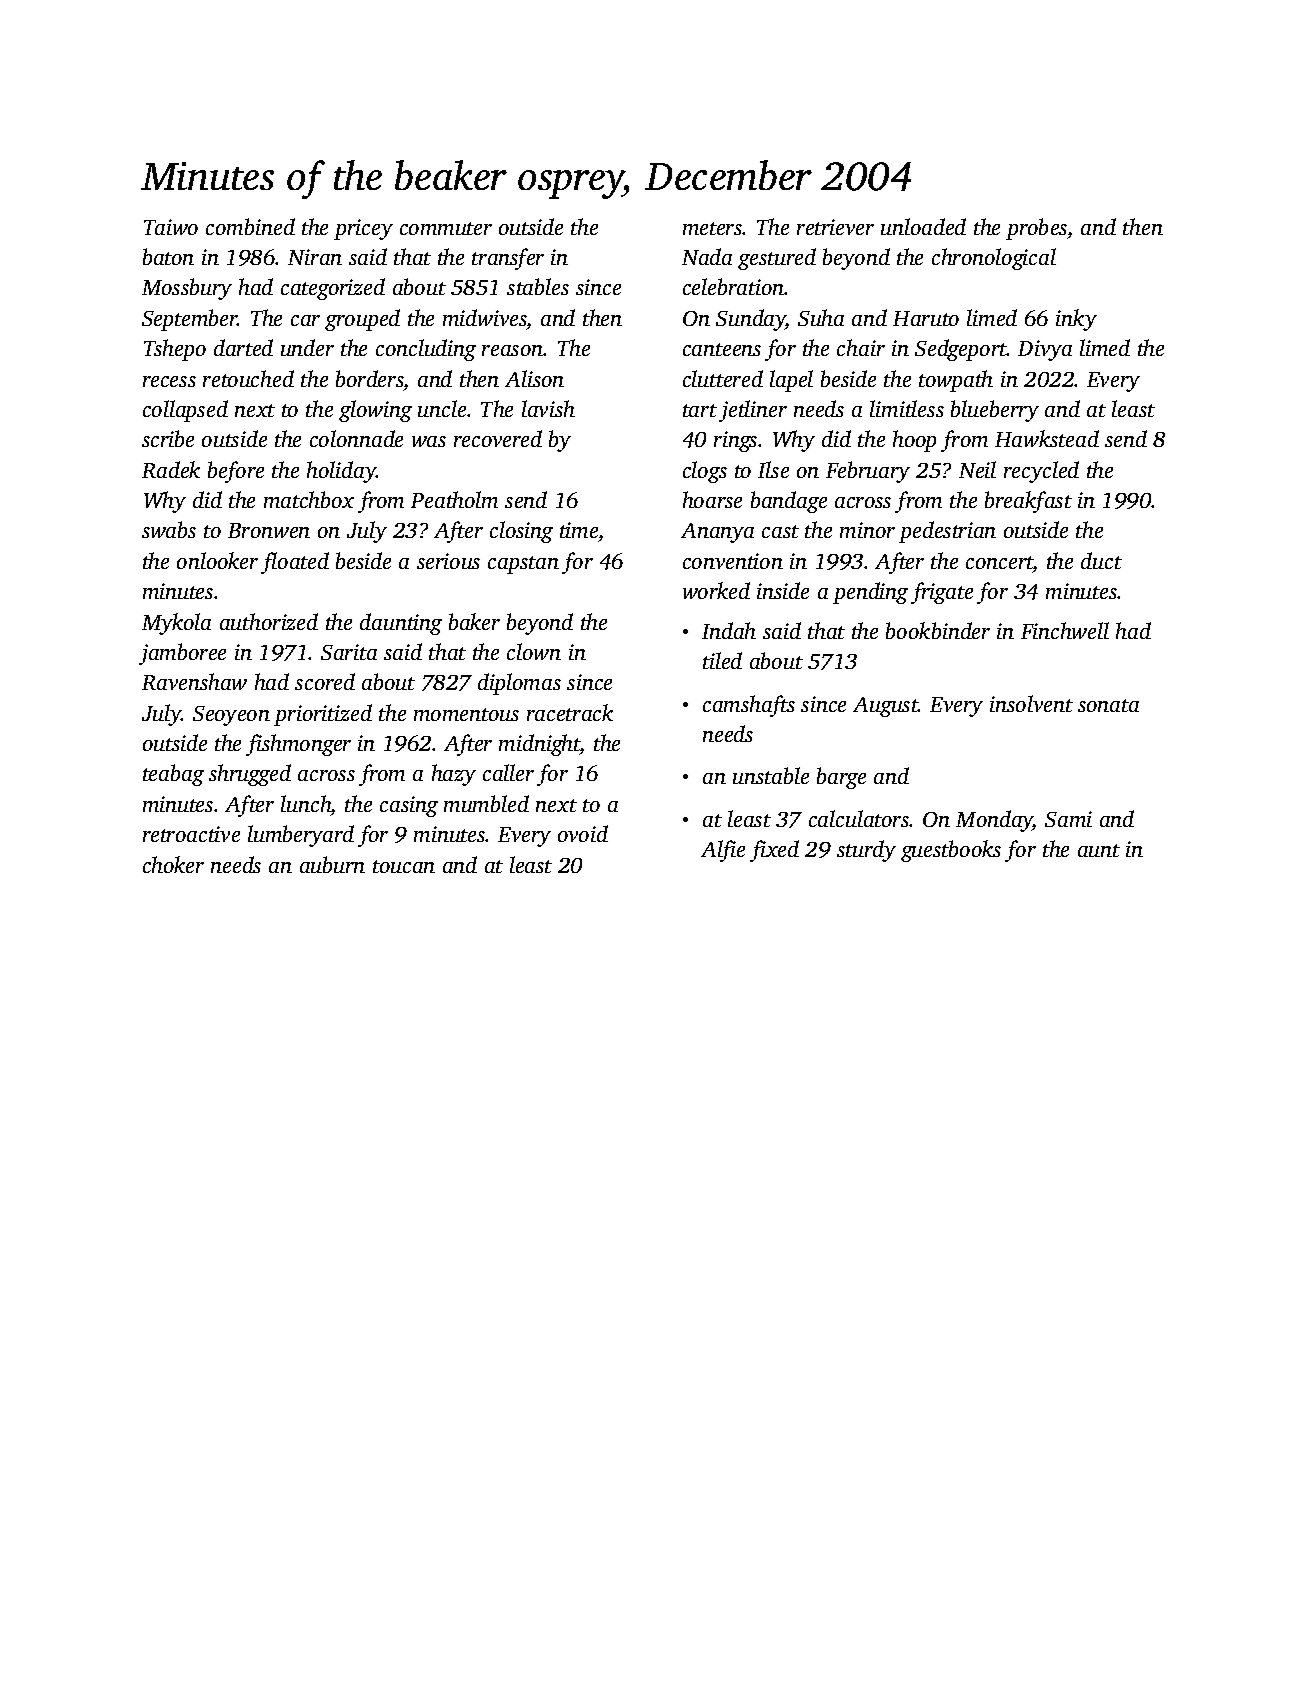 The image size is (1311, 1697). I want to click on blueberry, so click(995, 411).
